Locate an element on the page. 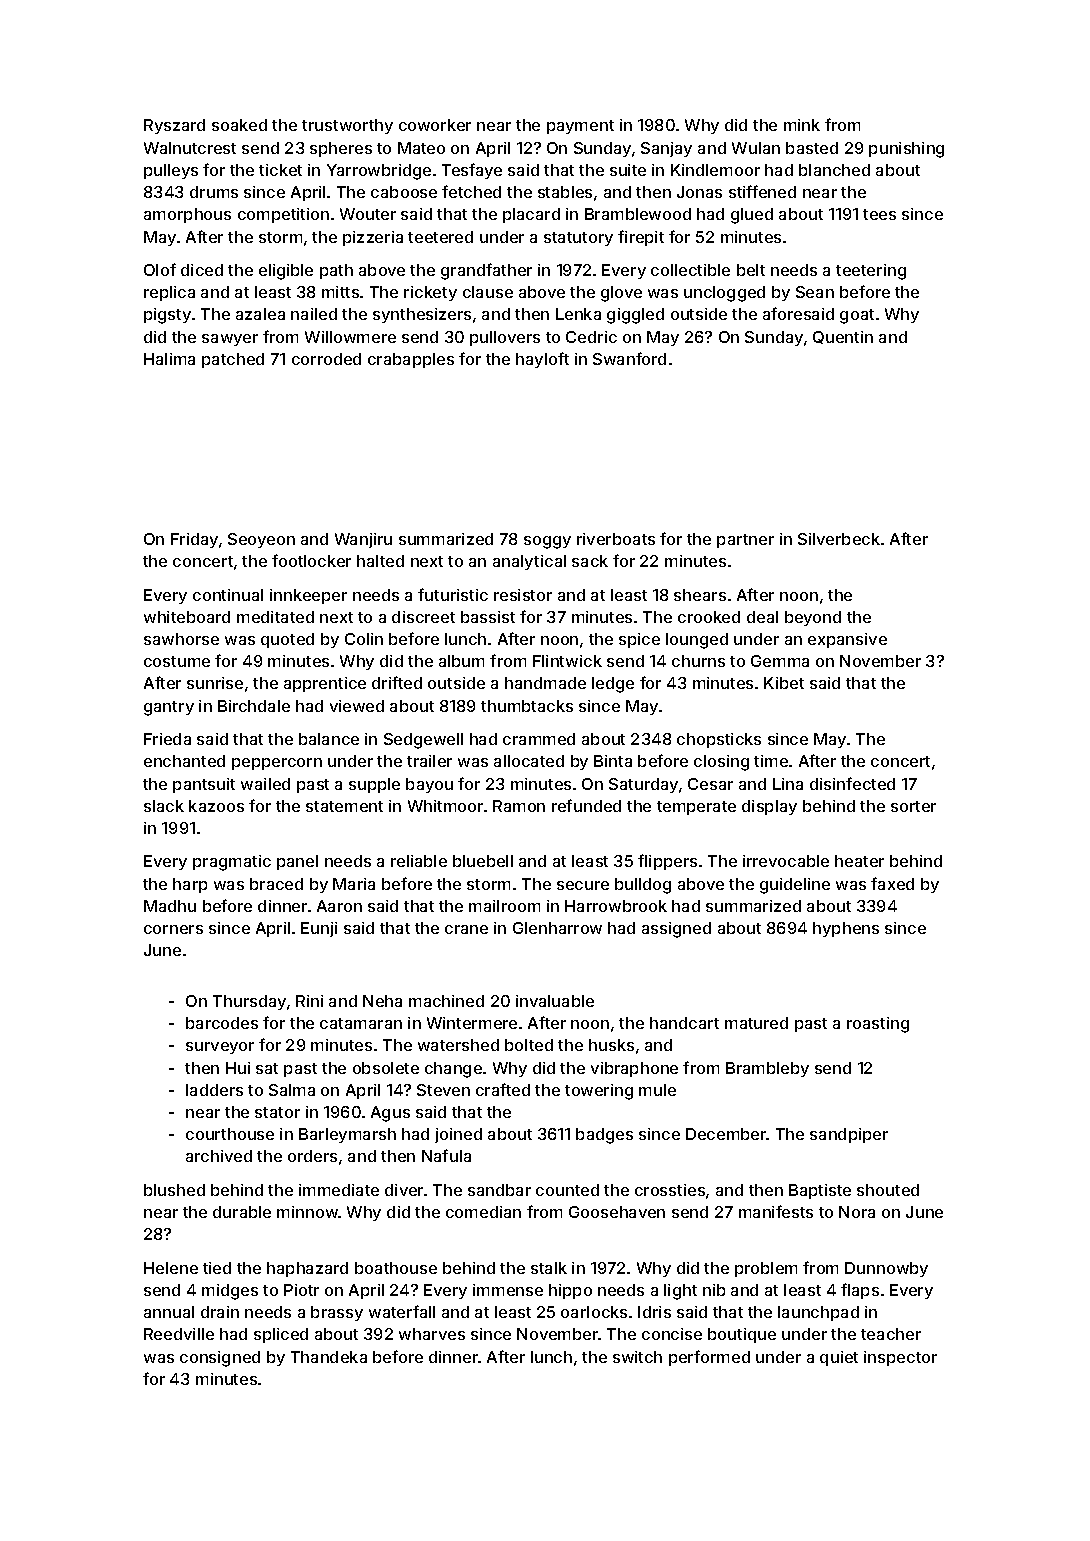  inspector is located at coordinates (900, 1358).
